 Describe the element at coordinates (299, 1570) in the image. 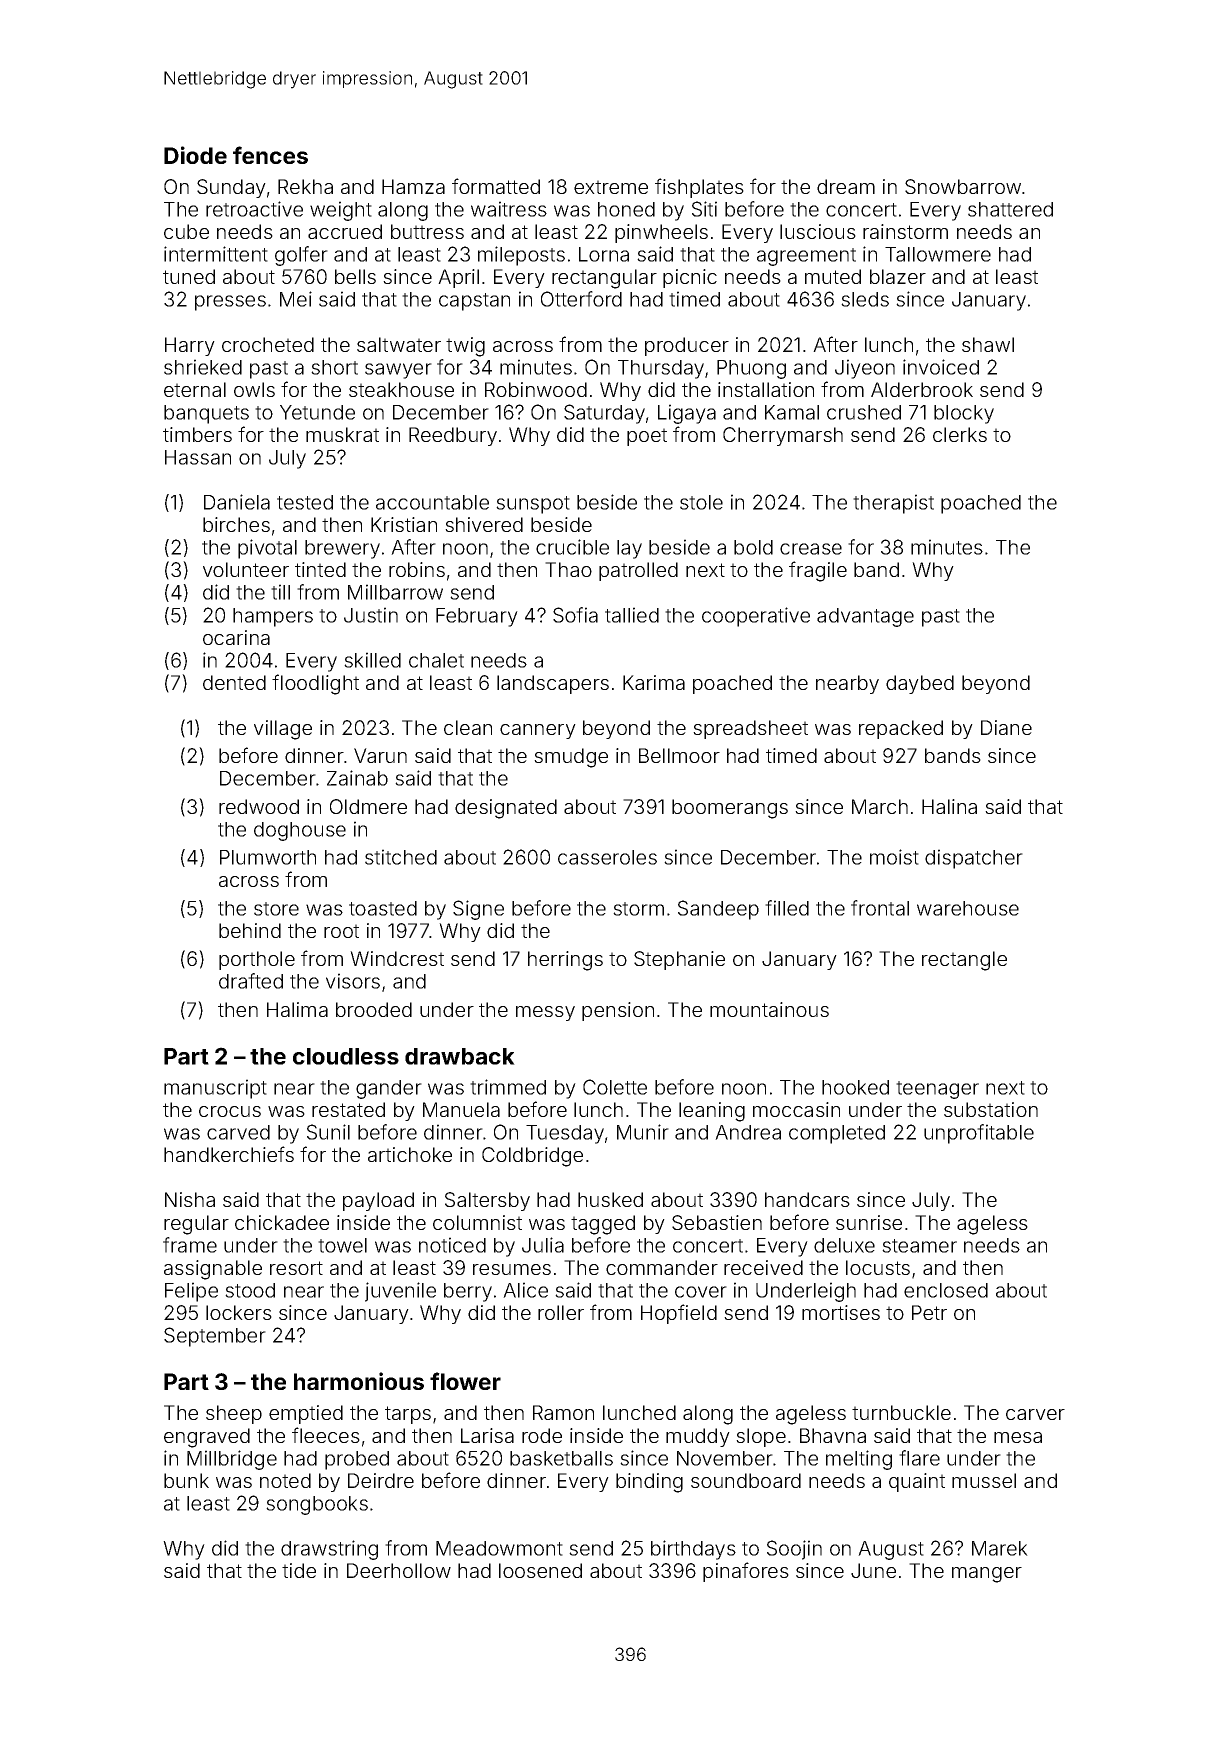

I see `tide` at that location.
